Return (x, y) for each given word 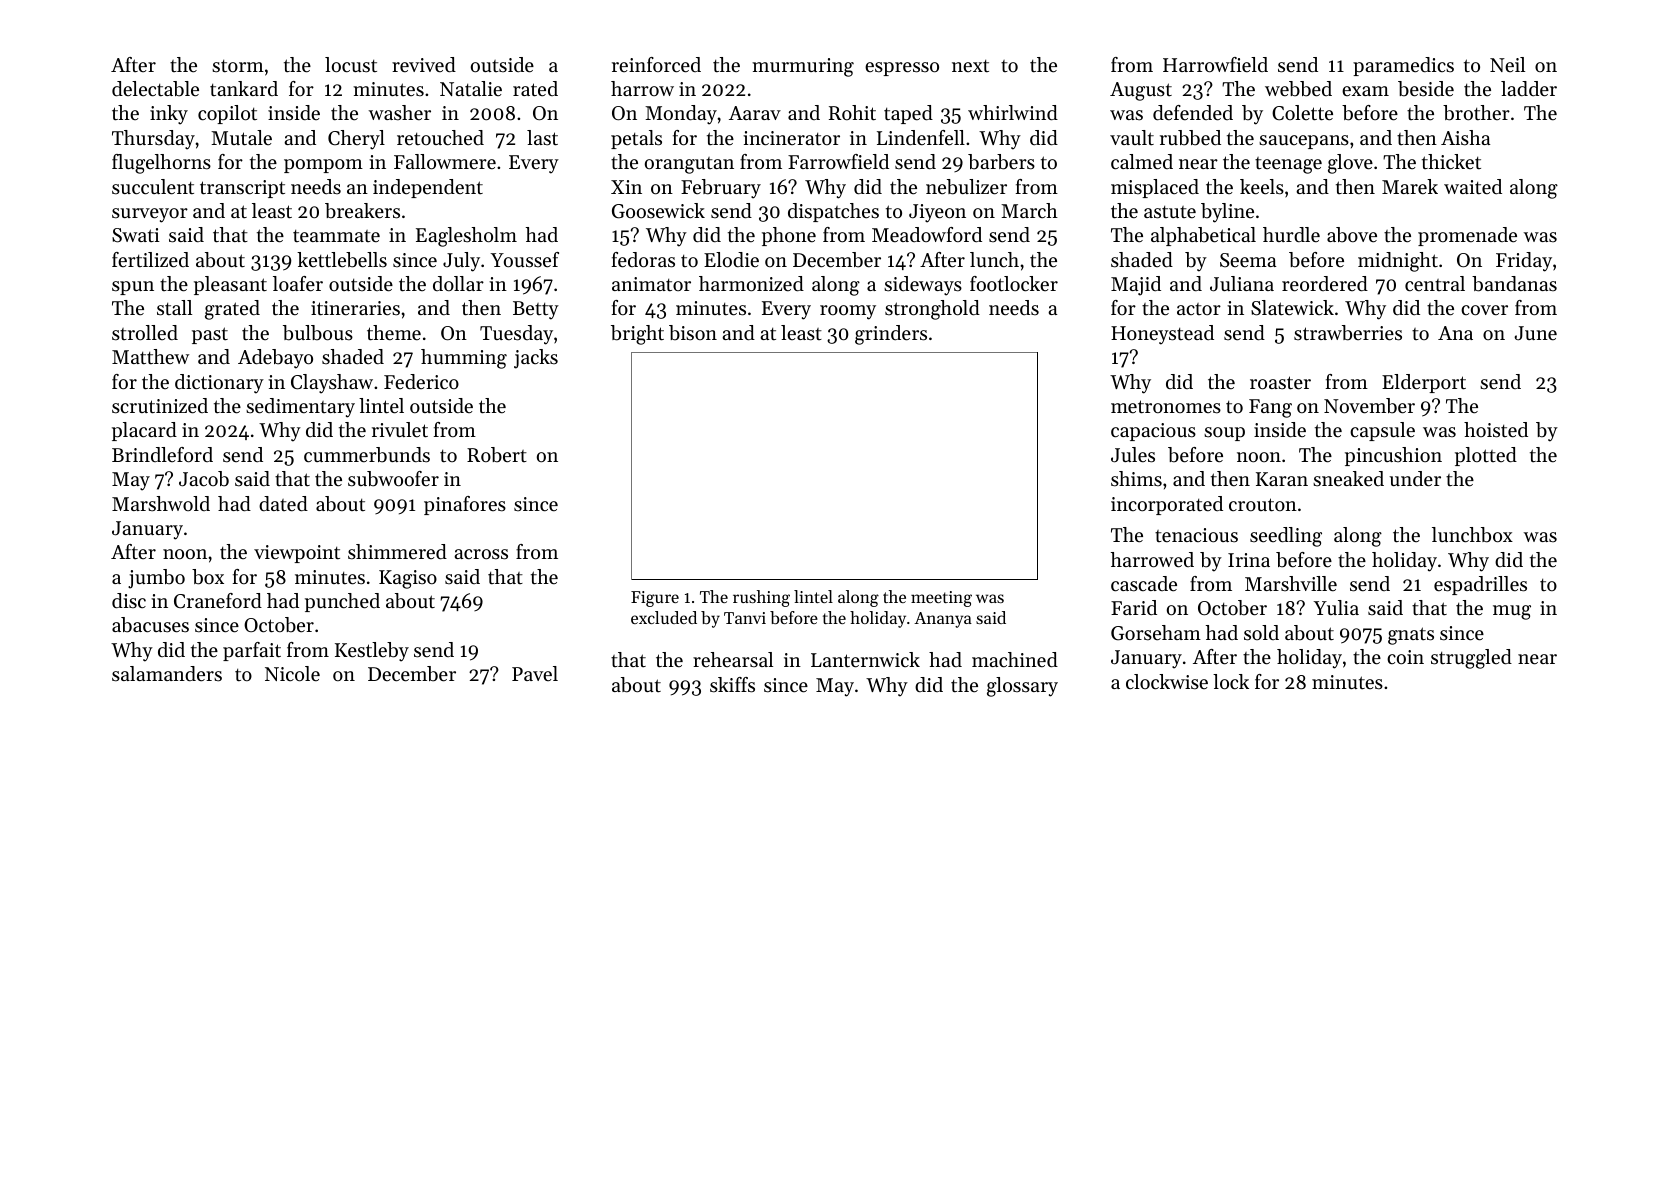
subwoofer (393, 479)
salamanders (167, 674)
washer (399, 113)
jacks (536, 359)
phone (789, 236)
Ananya (943, 620)
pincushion (1393, 456)
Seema (1248, 260)
